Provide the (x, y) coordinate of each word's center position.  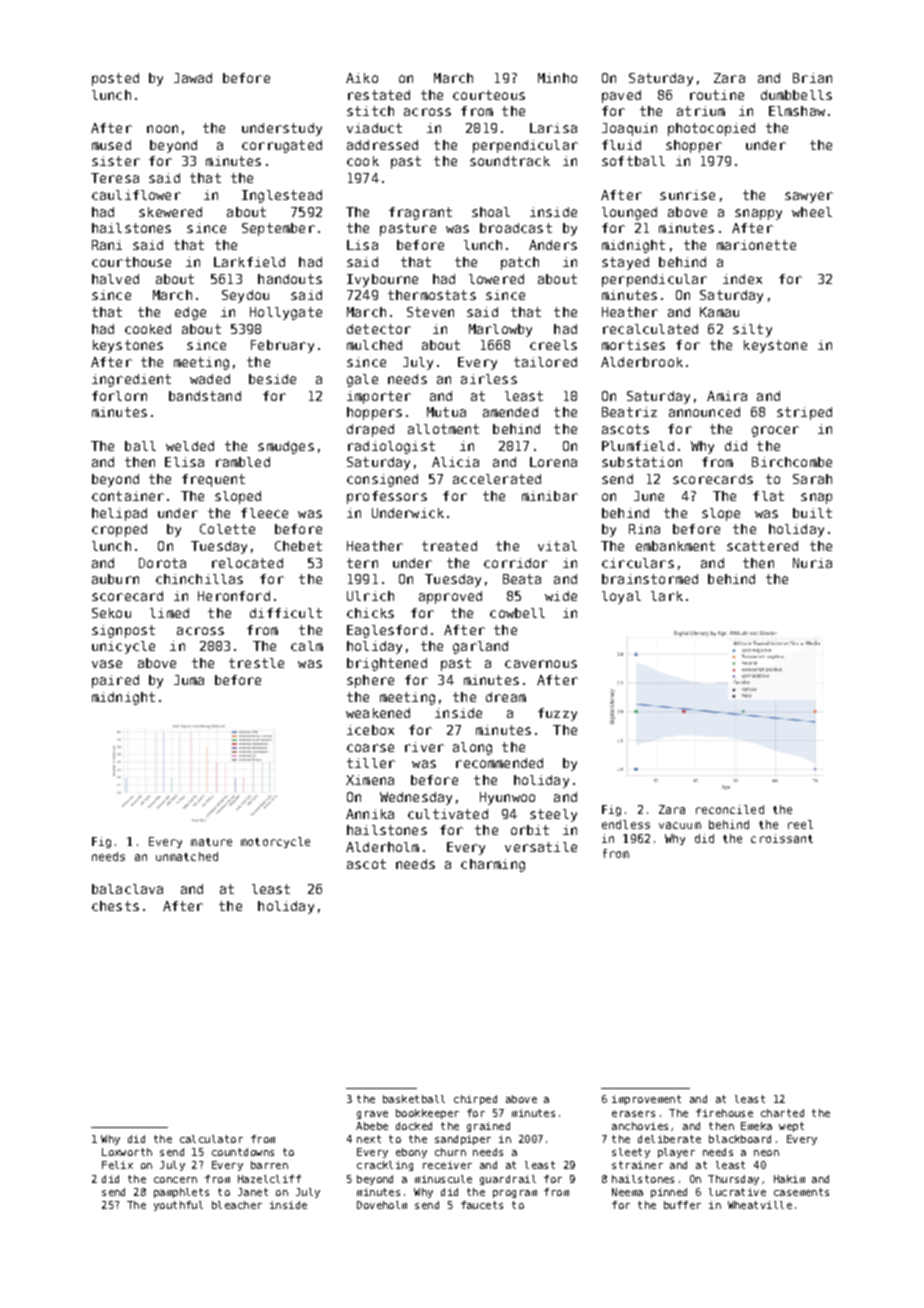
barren (269, 1165)
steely (553, 815)
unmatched (187, 856)
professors (387, 497)
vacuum (680, 825)
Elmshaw (797, 111)
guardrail (508, 1180)
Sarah (812, 479)
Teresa (115, 178)
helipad (119, 514)
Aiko (362, 78)
